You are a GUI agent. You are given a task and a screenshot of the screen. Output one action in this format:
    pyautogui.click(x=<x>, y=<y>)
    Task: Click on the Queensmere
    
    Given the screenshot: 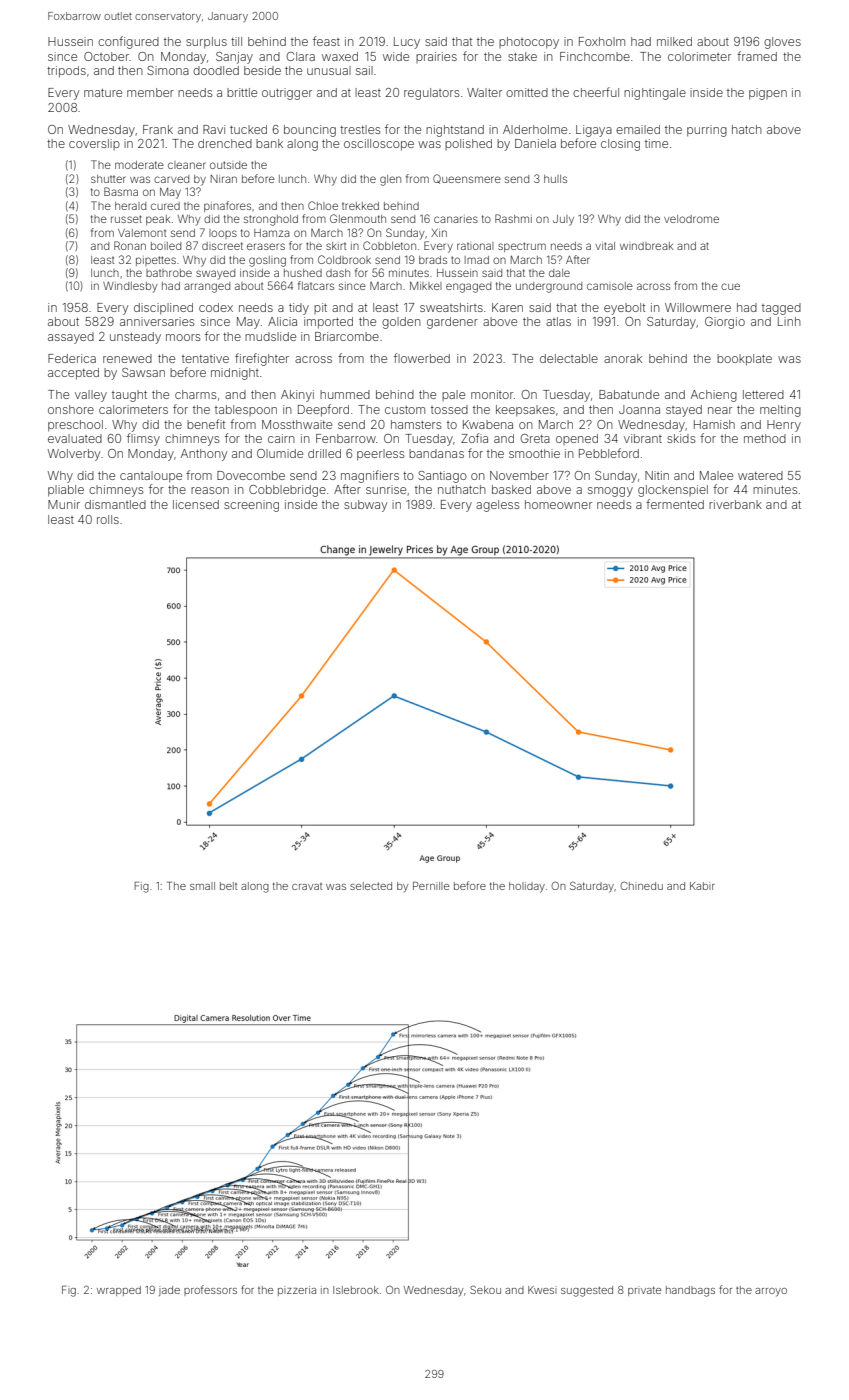 What is the action you would take?
    pyautogui.click(x=467, y=179)
